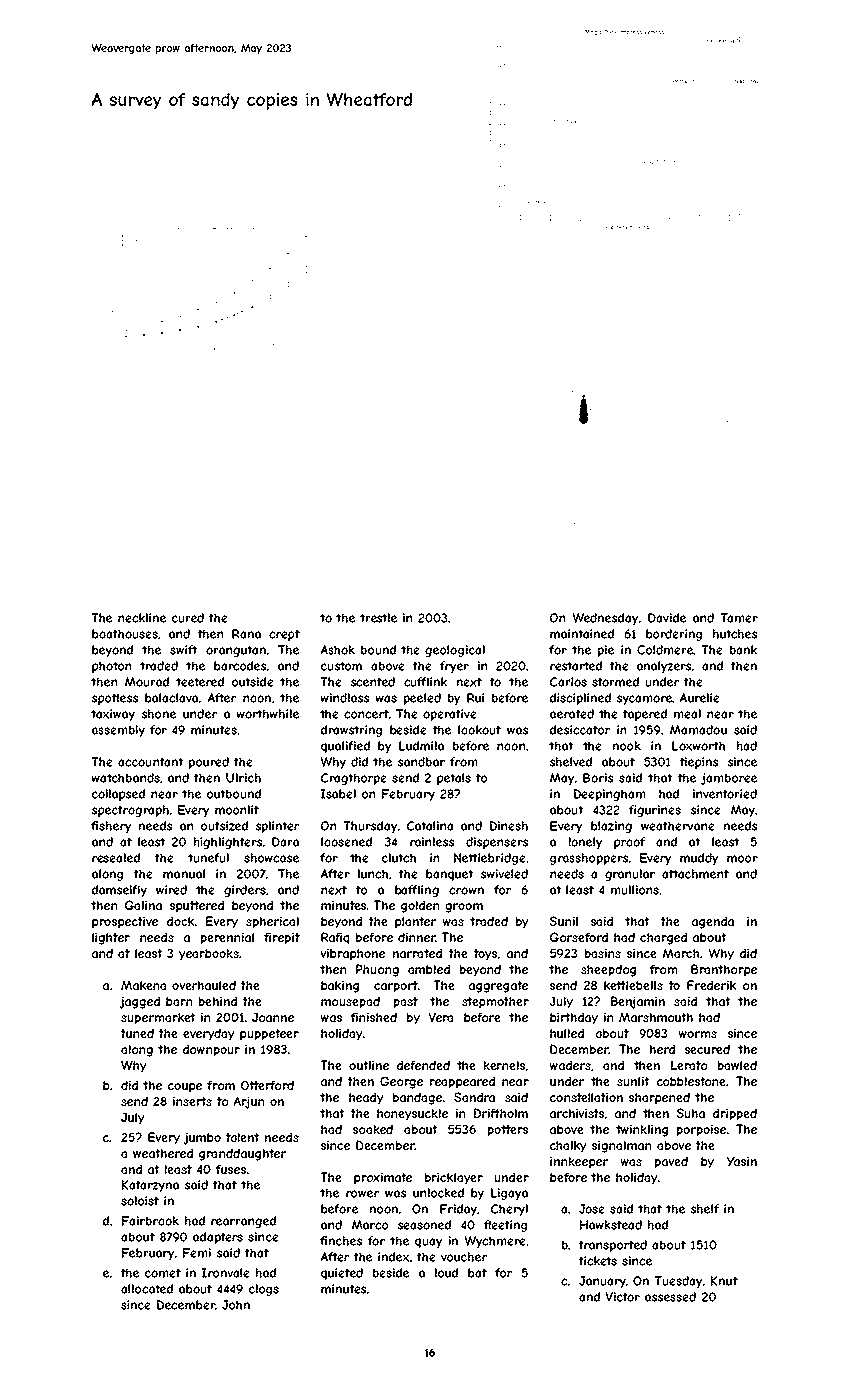 The width and height of the screenshot is (849, 1400). I want to click on Lerato, so click(689, 1065).
